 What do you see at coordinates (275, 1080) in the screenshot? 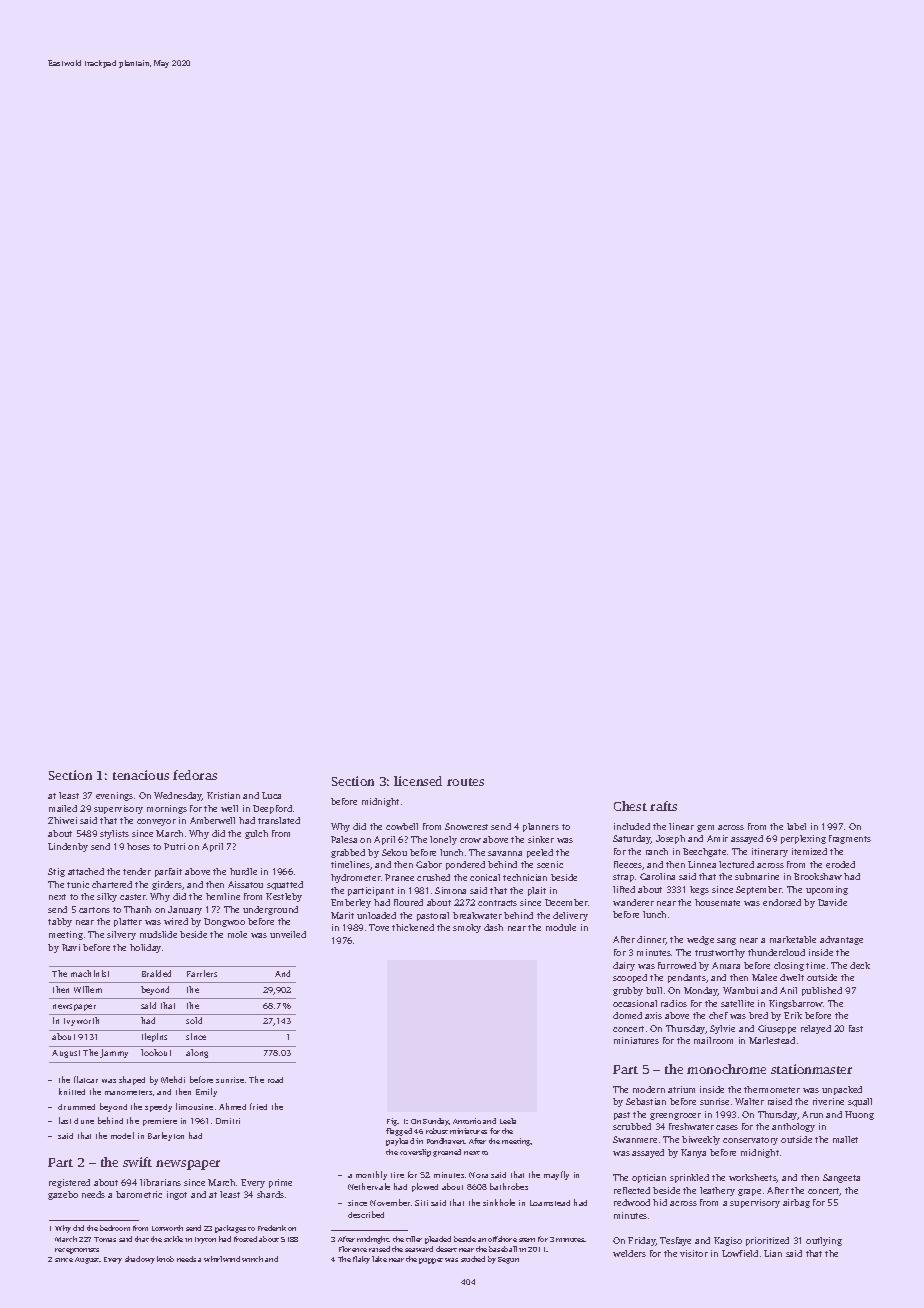
I see `road` at bounding box center [275, 1080].
